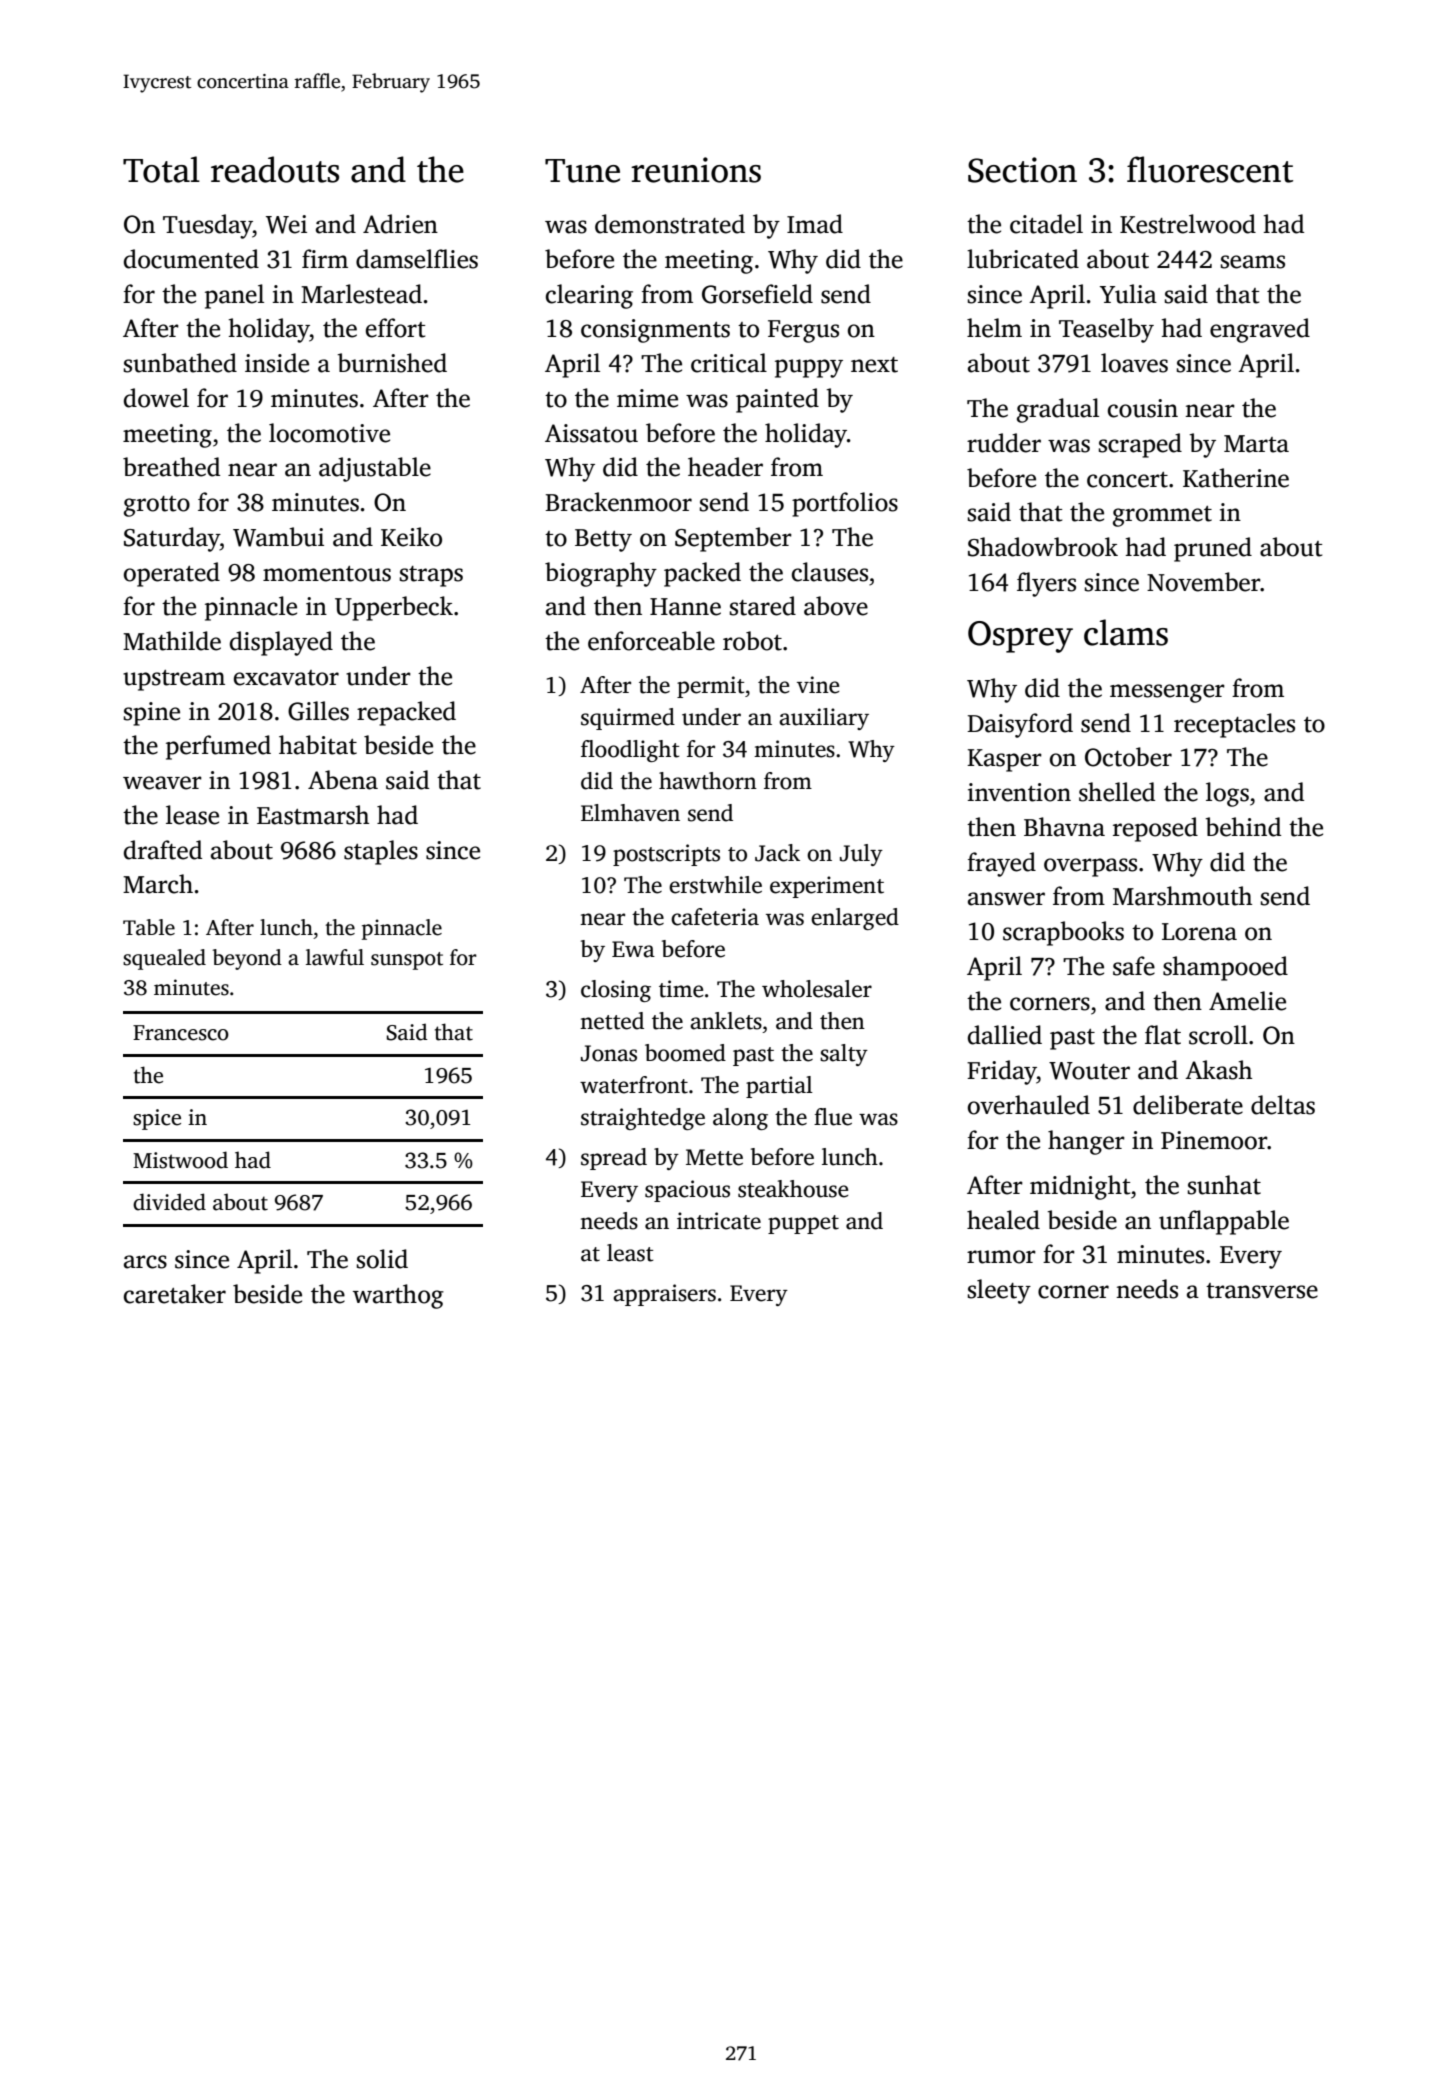 Image resolution: width=1450 pixels, height=2100 pixels. What do you see at coordinates (161, 169) in the screenshot?
I see `Total` at bounding box center [161, 169].
